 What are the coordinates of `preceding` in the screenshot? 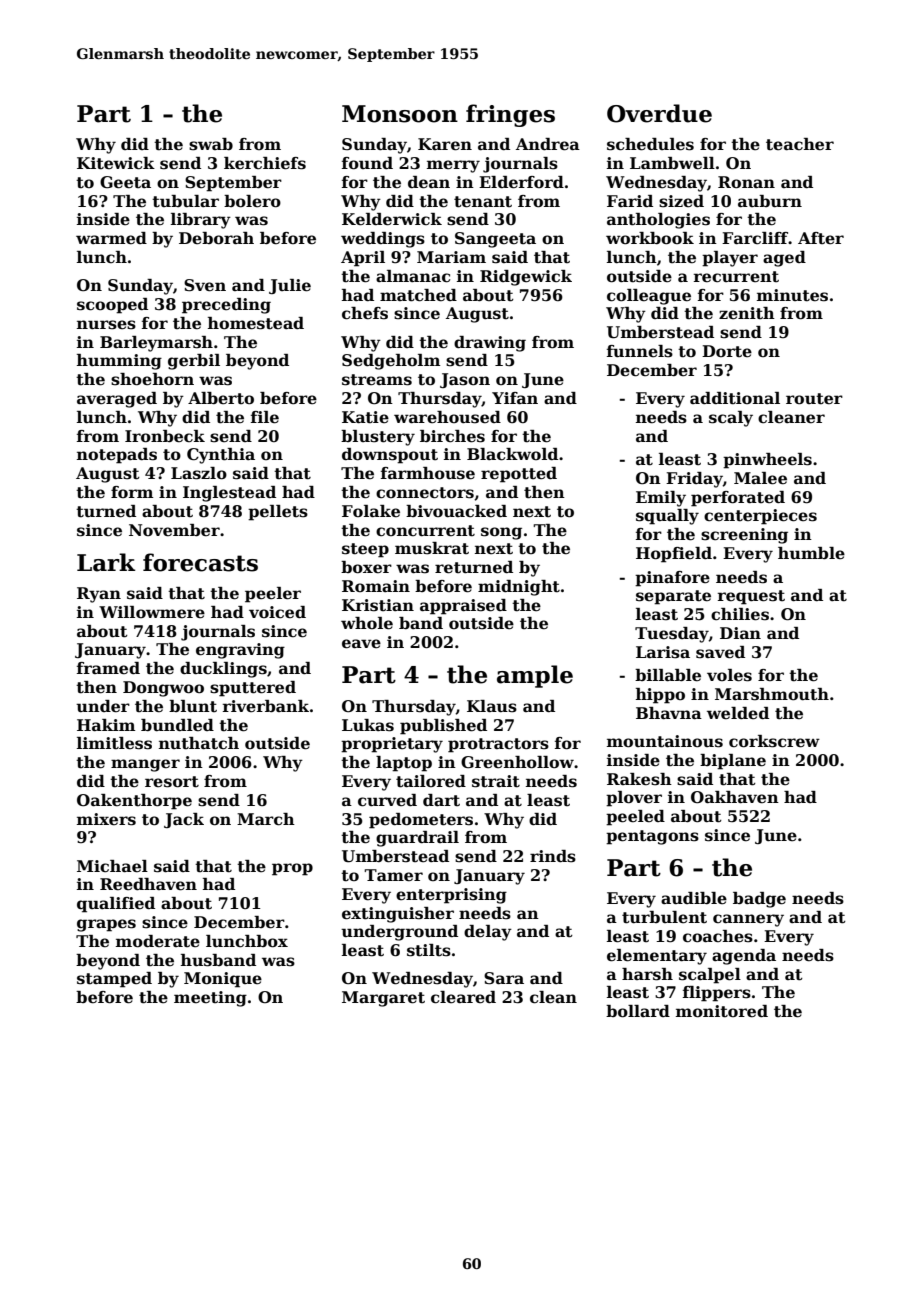 It's located at (226, 306).
